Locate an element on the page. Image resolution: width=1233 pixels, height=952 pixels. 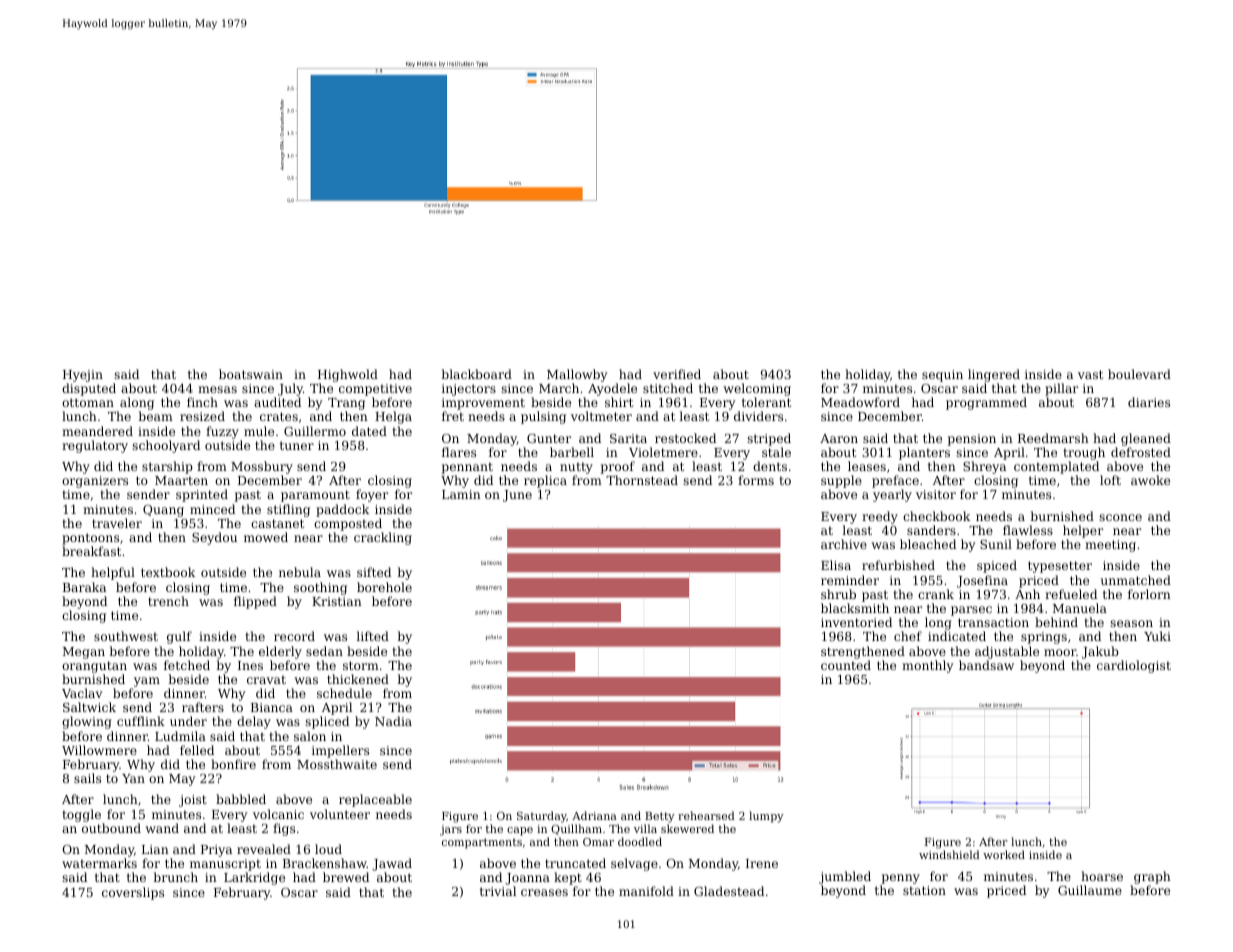
coverslips is located at coordinates (133, 893).
